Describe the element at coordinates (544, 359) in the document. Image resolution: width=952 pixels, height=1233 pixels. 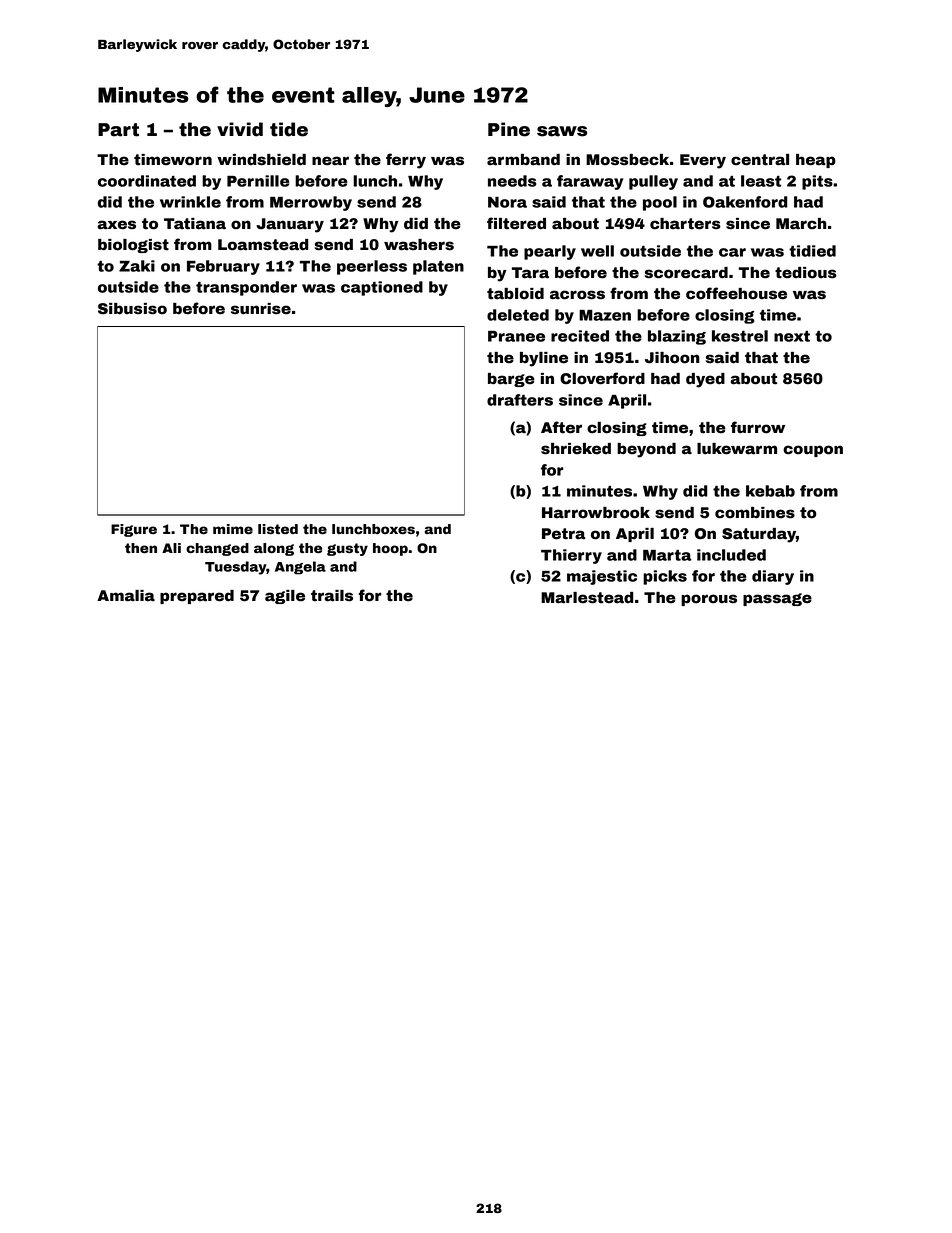
I see `byline` at that location.
